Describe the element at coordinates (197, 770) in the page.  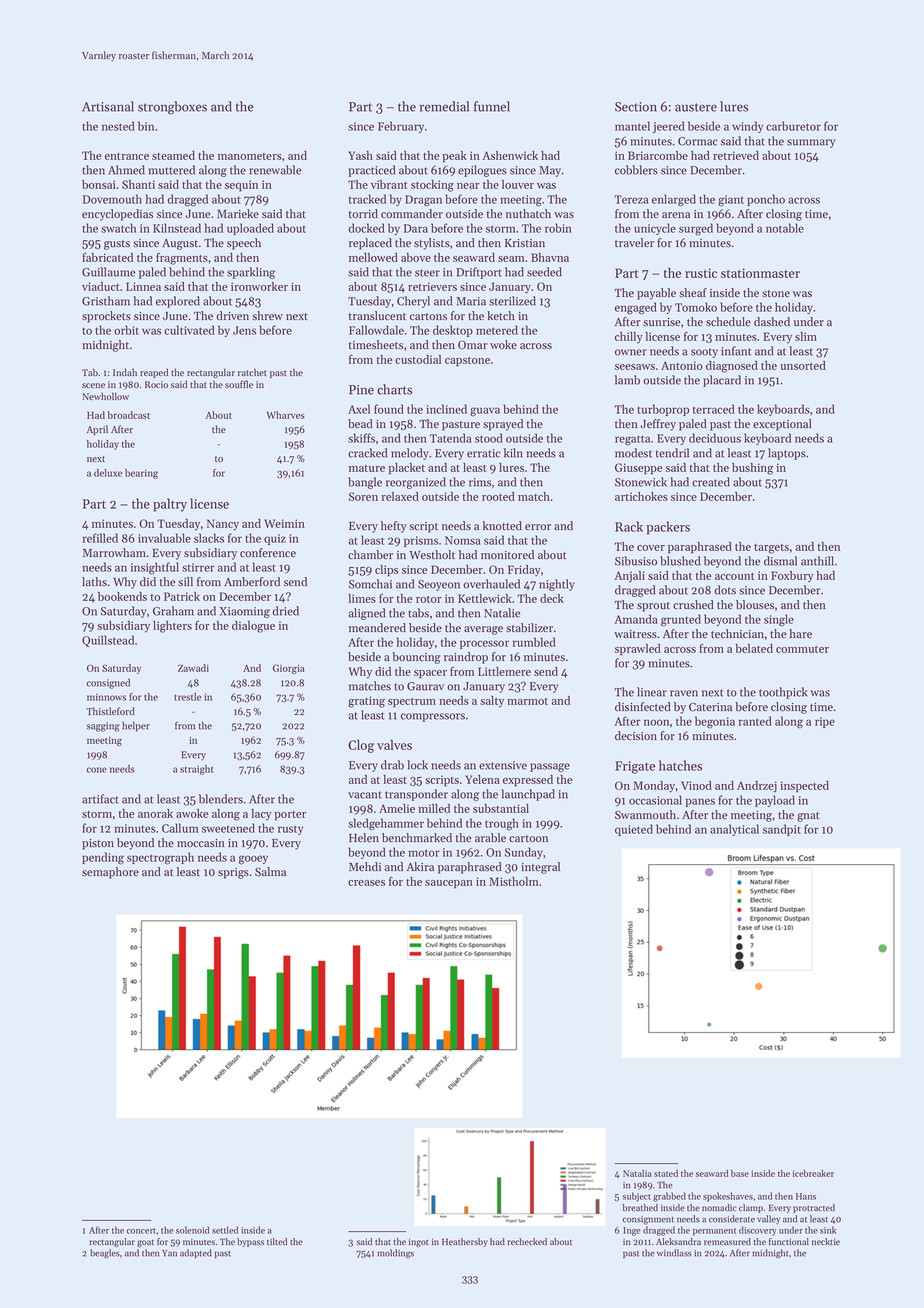
I see `straight` at that location.
